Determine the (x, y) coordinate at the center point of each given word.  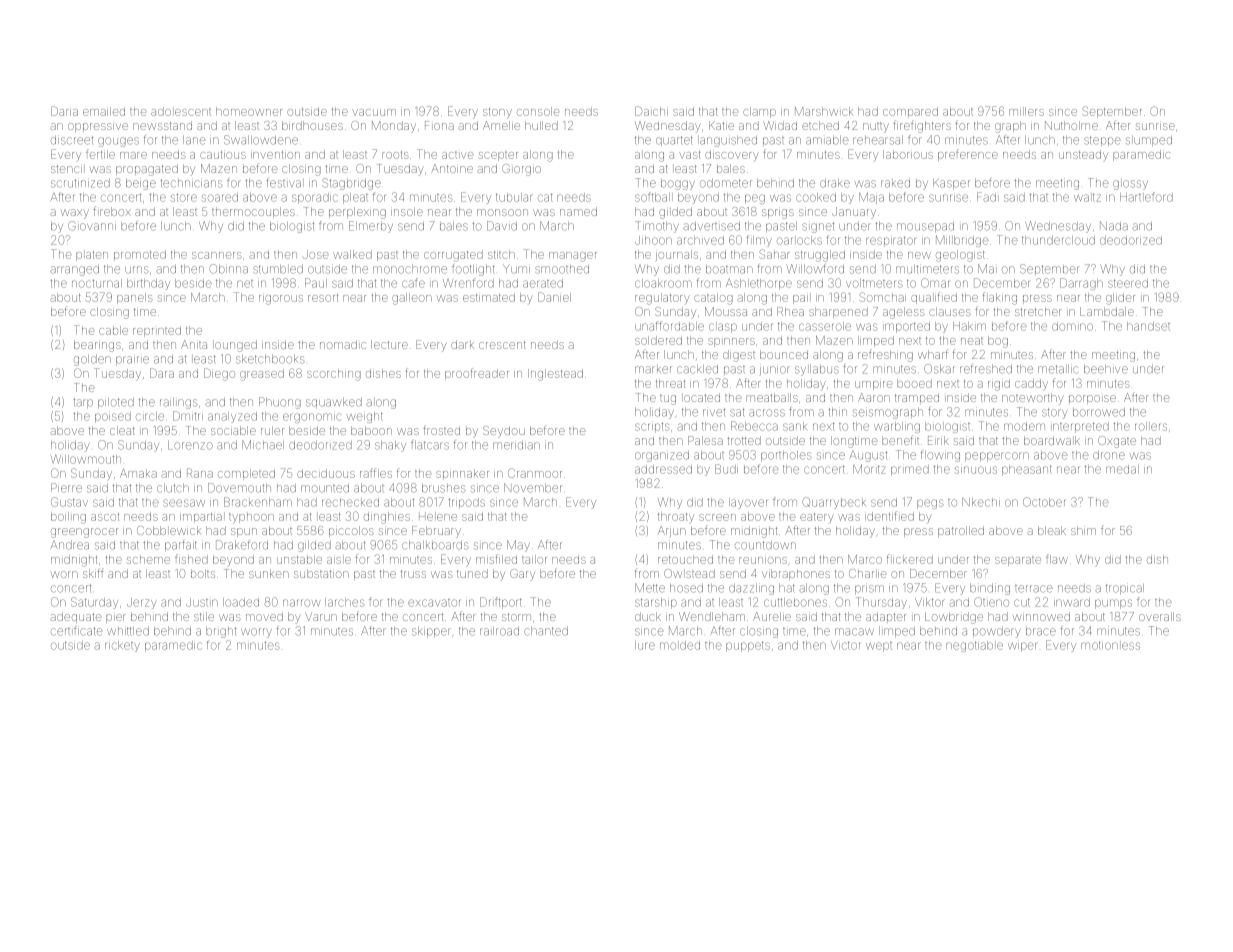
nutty (876, 128)
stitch (501, 254)
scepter (498, 156)
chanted (546, 631)
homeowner (249, 111)
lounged (236, 346)
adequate (75, 617)
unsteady (1083, 155)
